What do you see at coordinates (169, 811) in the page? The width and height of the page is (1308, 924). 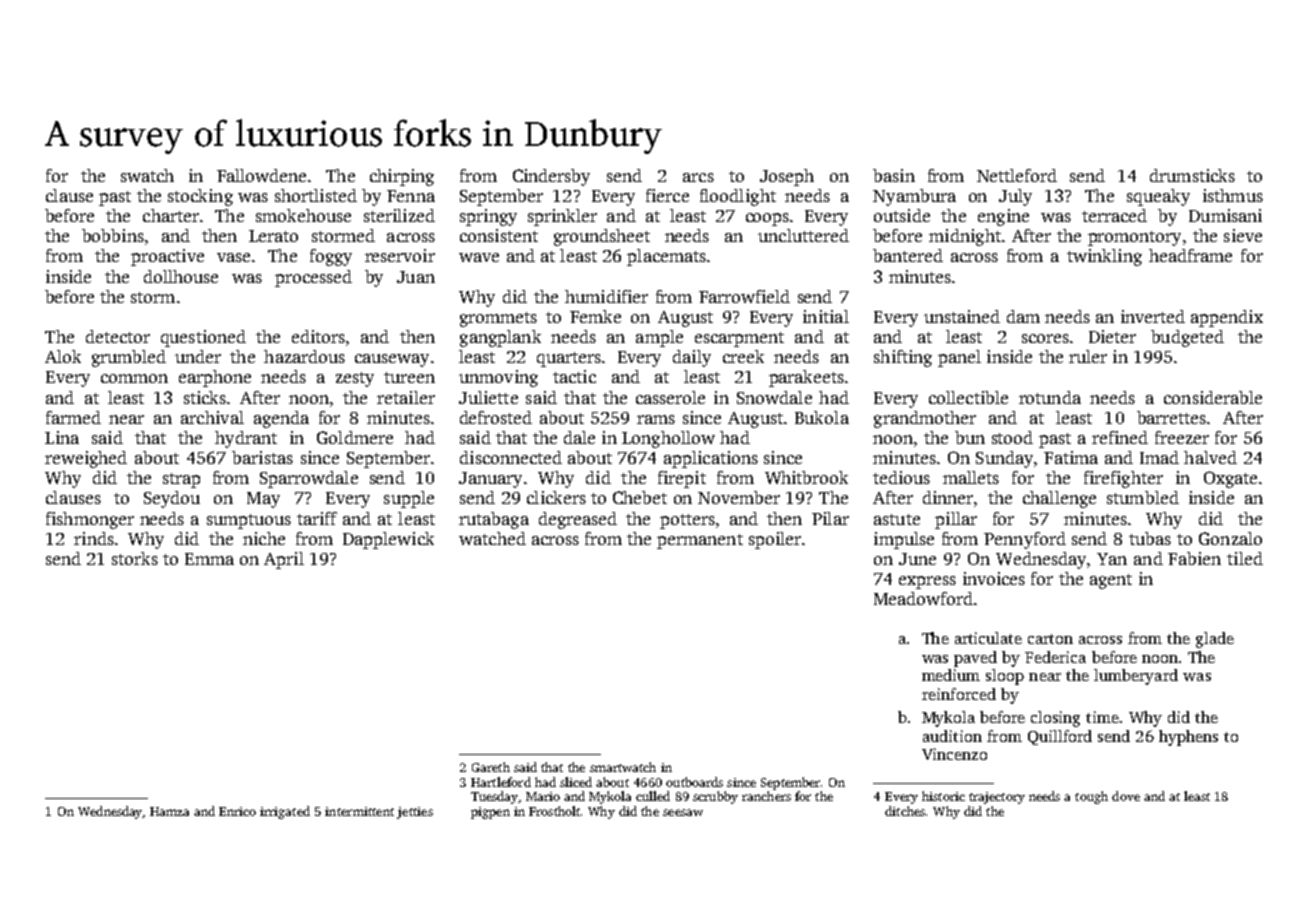 I see `Hamza` at bounding box center [169, 811].
